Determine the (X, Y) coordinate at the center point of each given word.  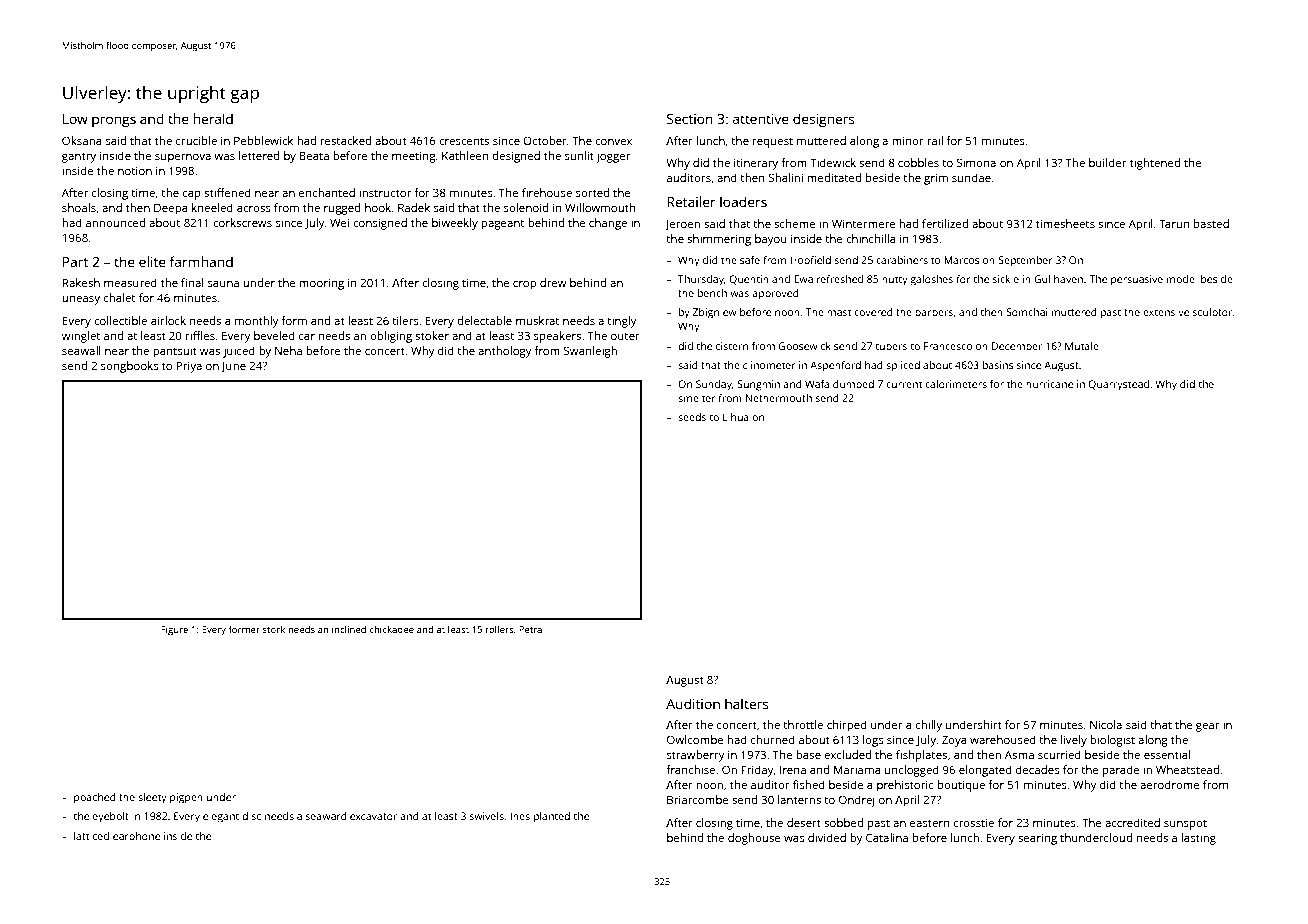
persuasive (1137, 280)
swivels (487, 816)
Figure (174, 631)
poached (95, 798)
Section (690, 119)
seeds (692, 417)
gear (1207, 727)
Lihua (736, 417)
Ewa (803, 279)
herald (213, 118)
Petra (530, 629)
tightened (1155, 164)
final (192, 282)
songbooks (130, 367)
